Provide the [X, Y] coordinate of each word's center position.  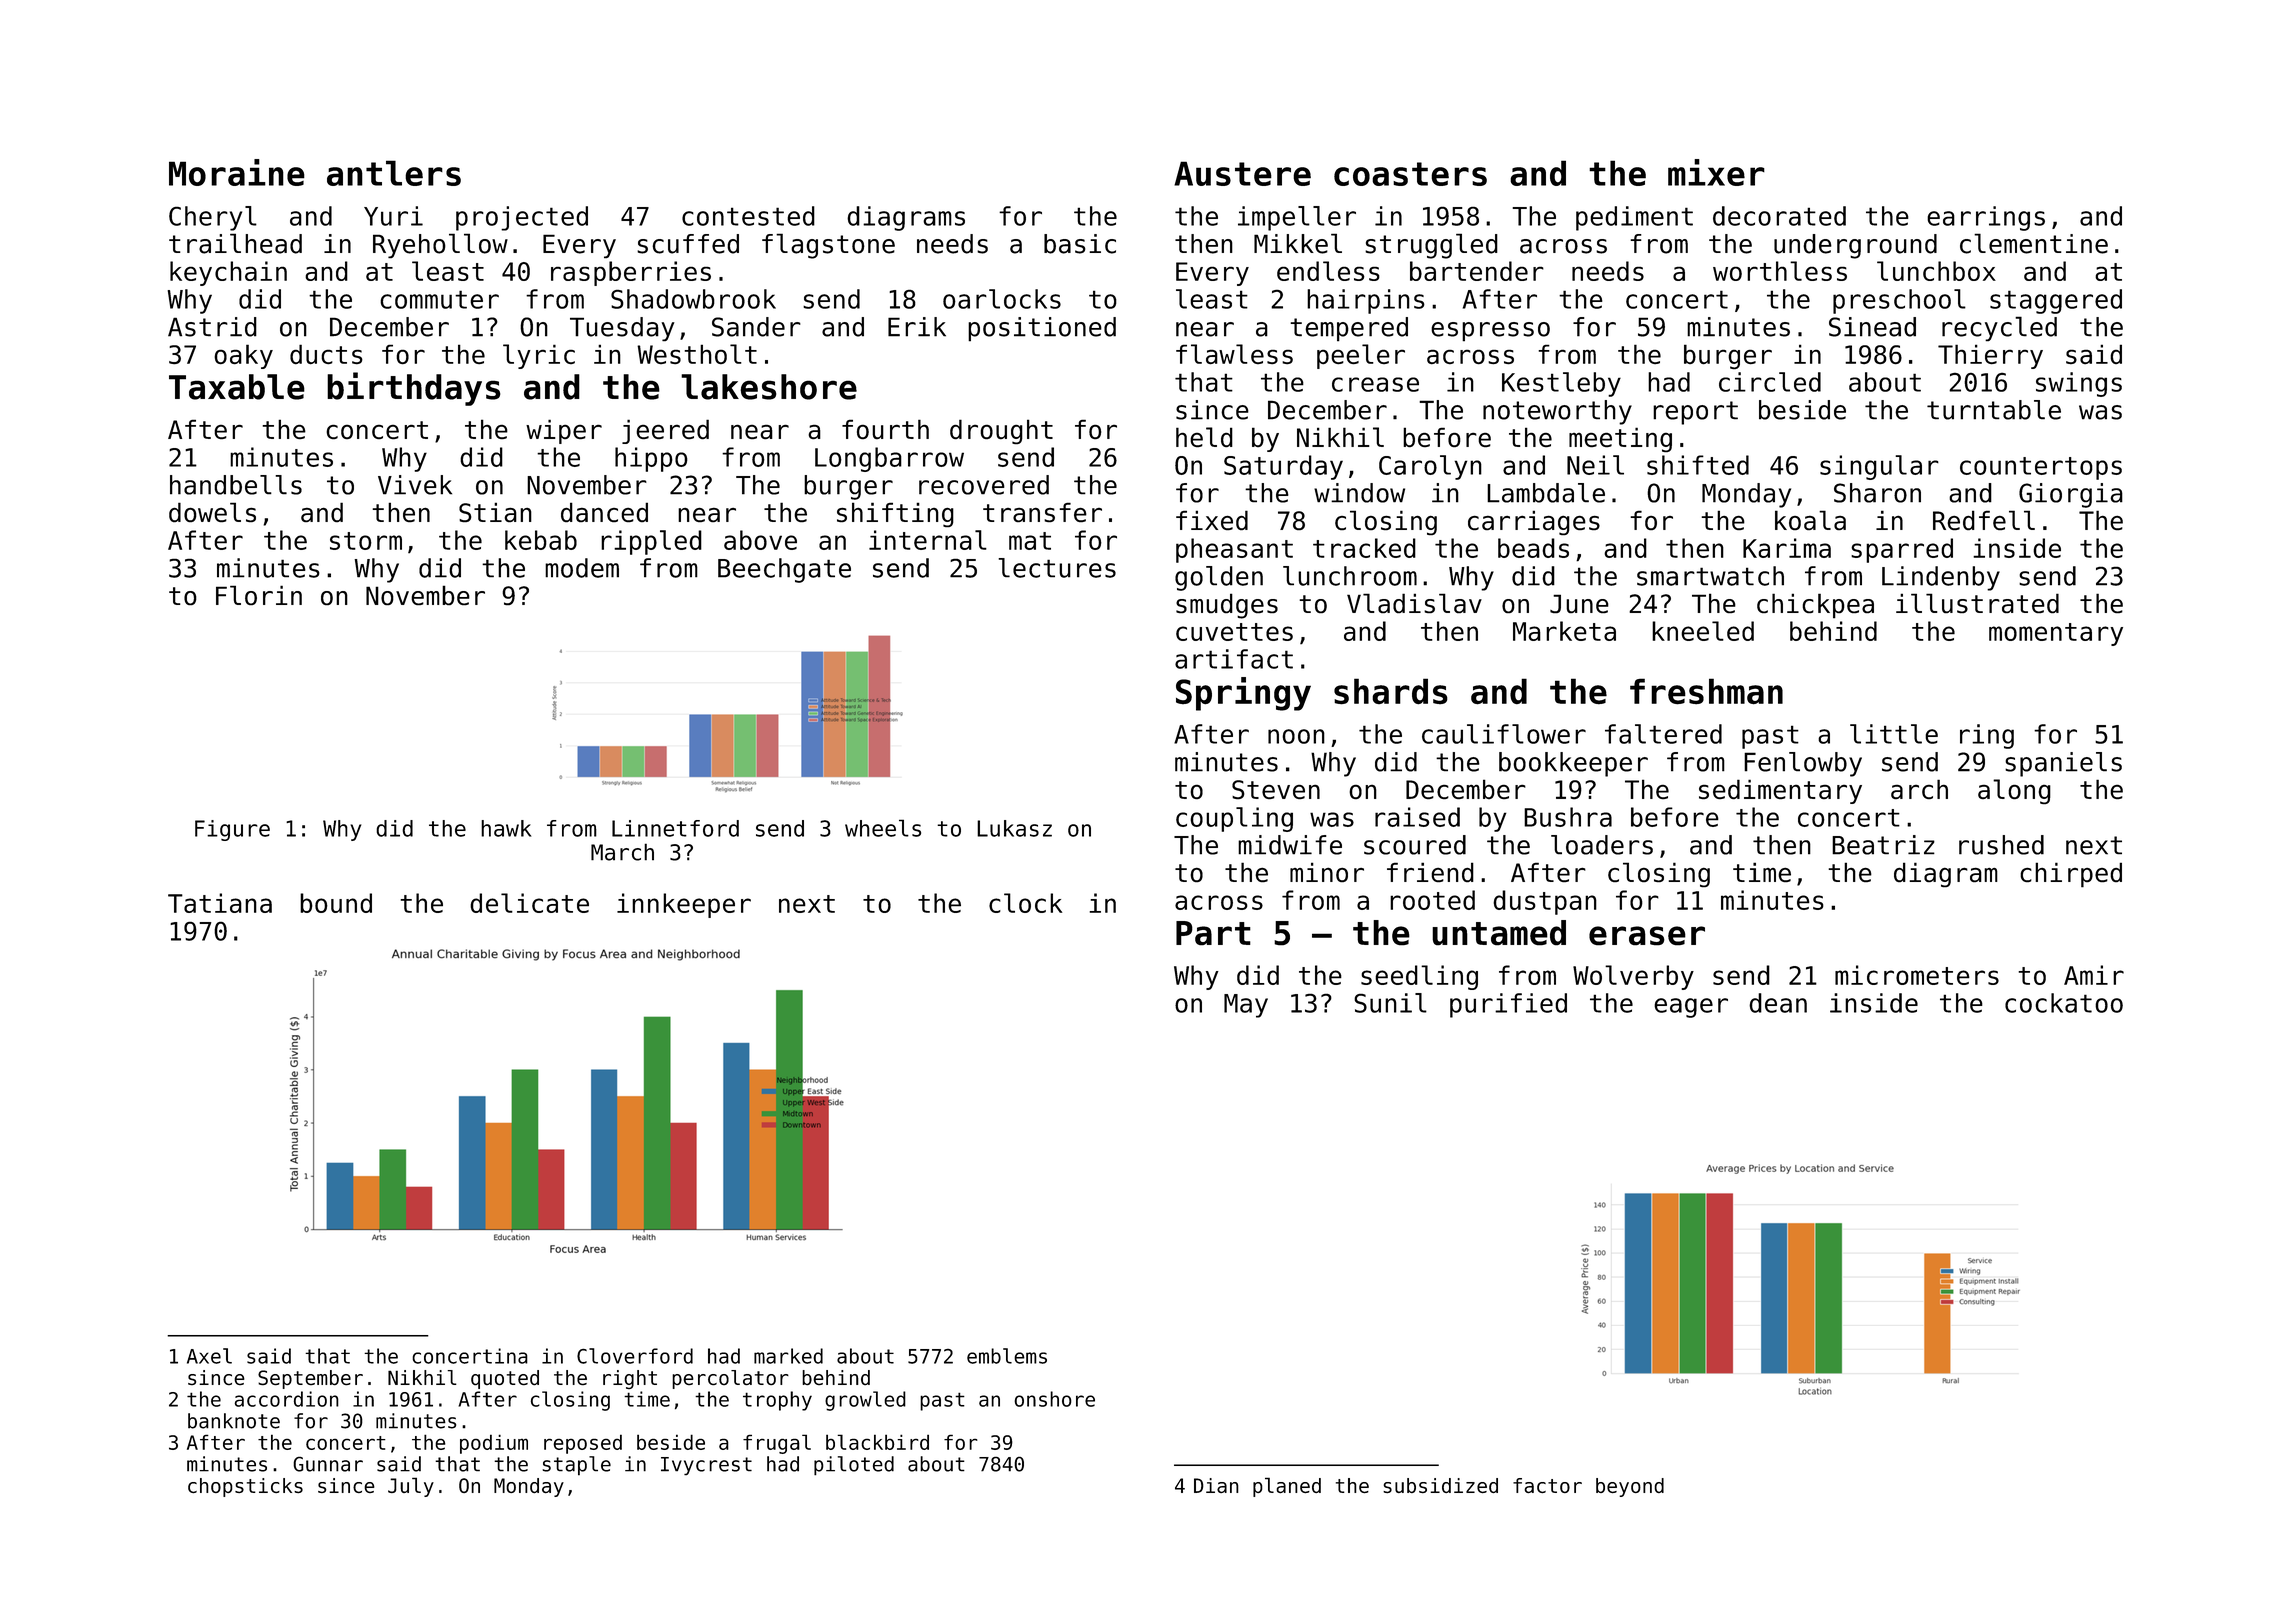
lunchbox [1936, 271]
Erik [917, 327]
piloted [854, 1466]
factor [1547, 1485]
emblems [1007, 1356]
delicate [529, 903]
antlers [394, 173]
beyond [1630, 1487]
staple [576, 1466]
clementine [2034, 243]
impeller [1297, 218]
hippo [651, 459]
